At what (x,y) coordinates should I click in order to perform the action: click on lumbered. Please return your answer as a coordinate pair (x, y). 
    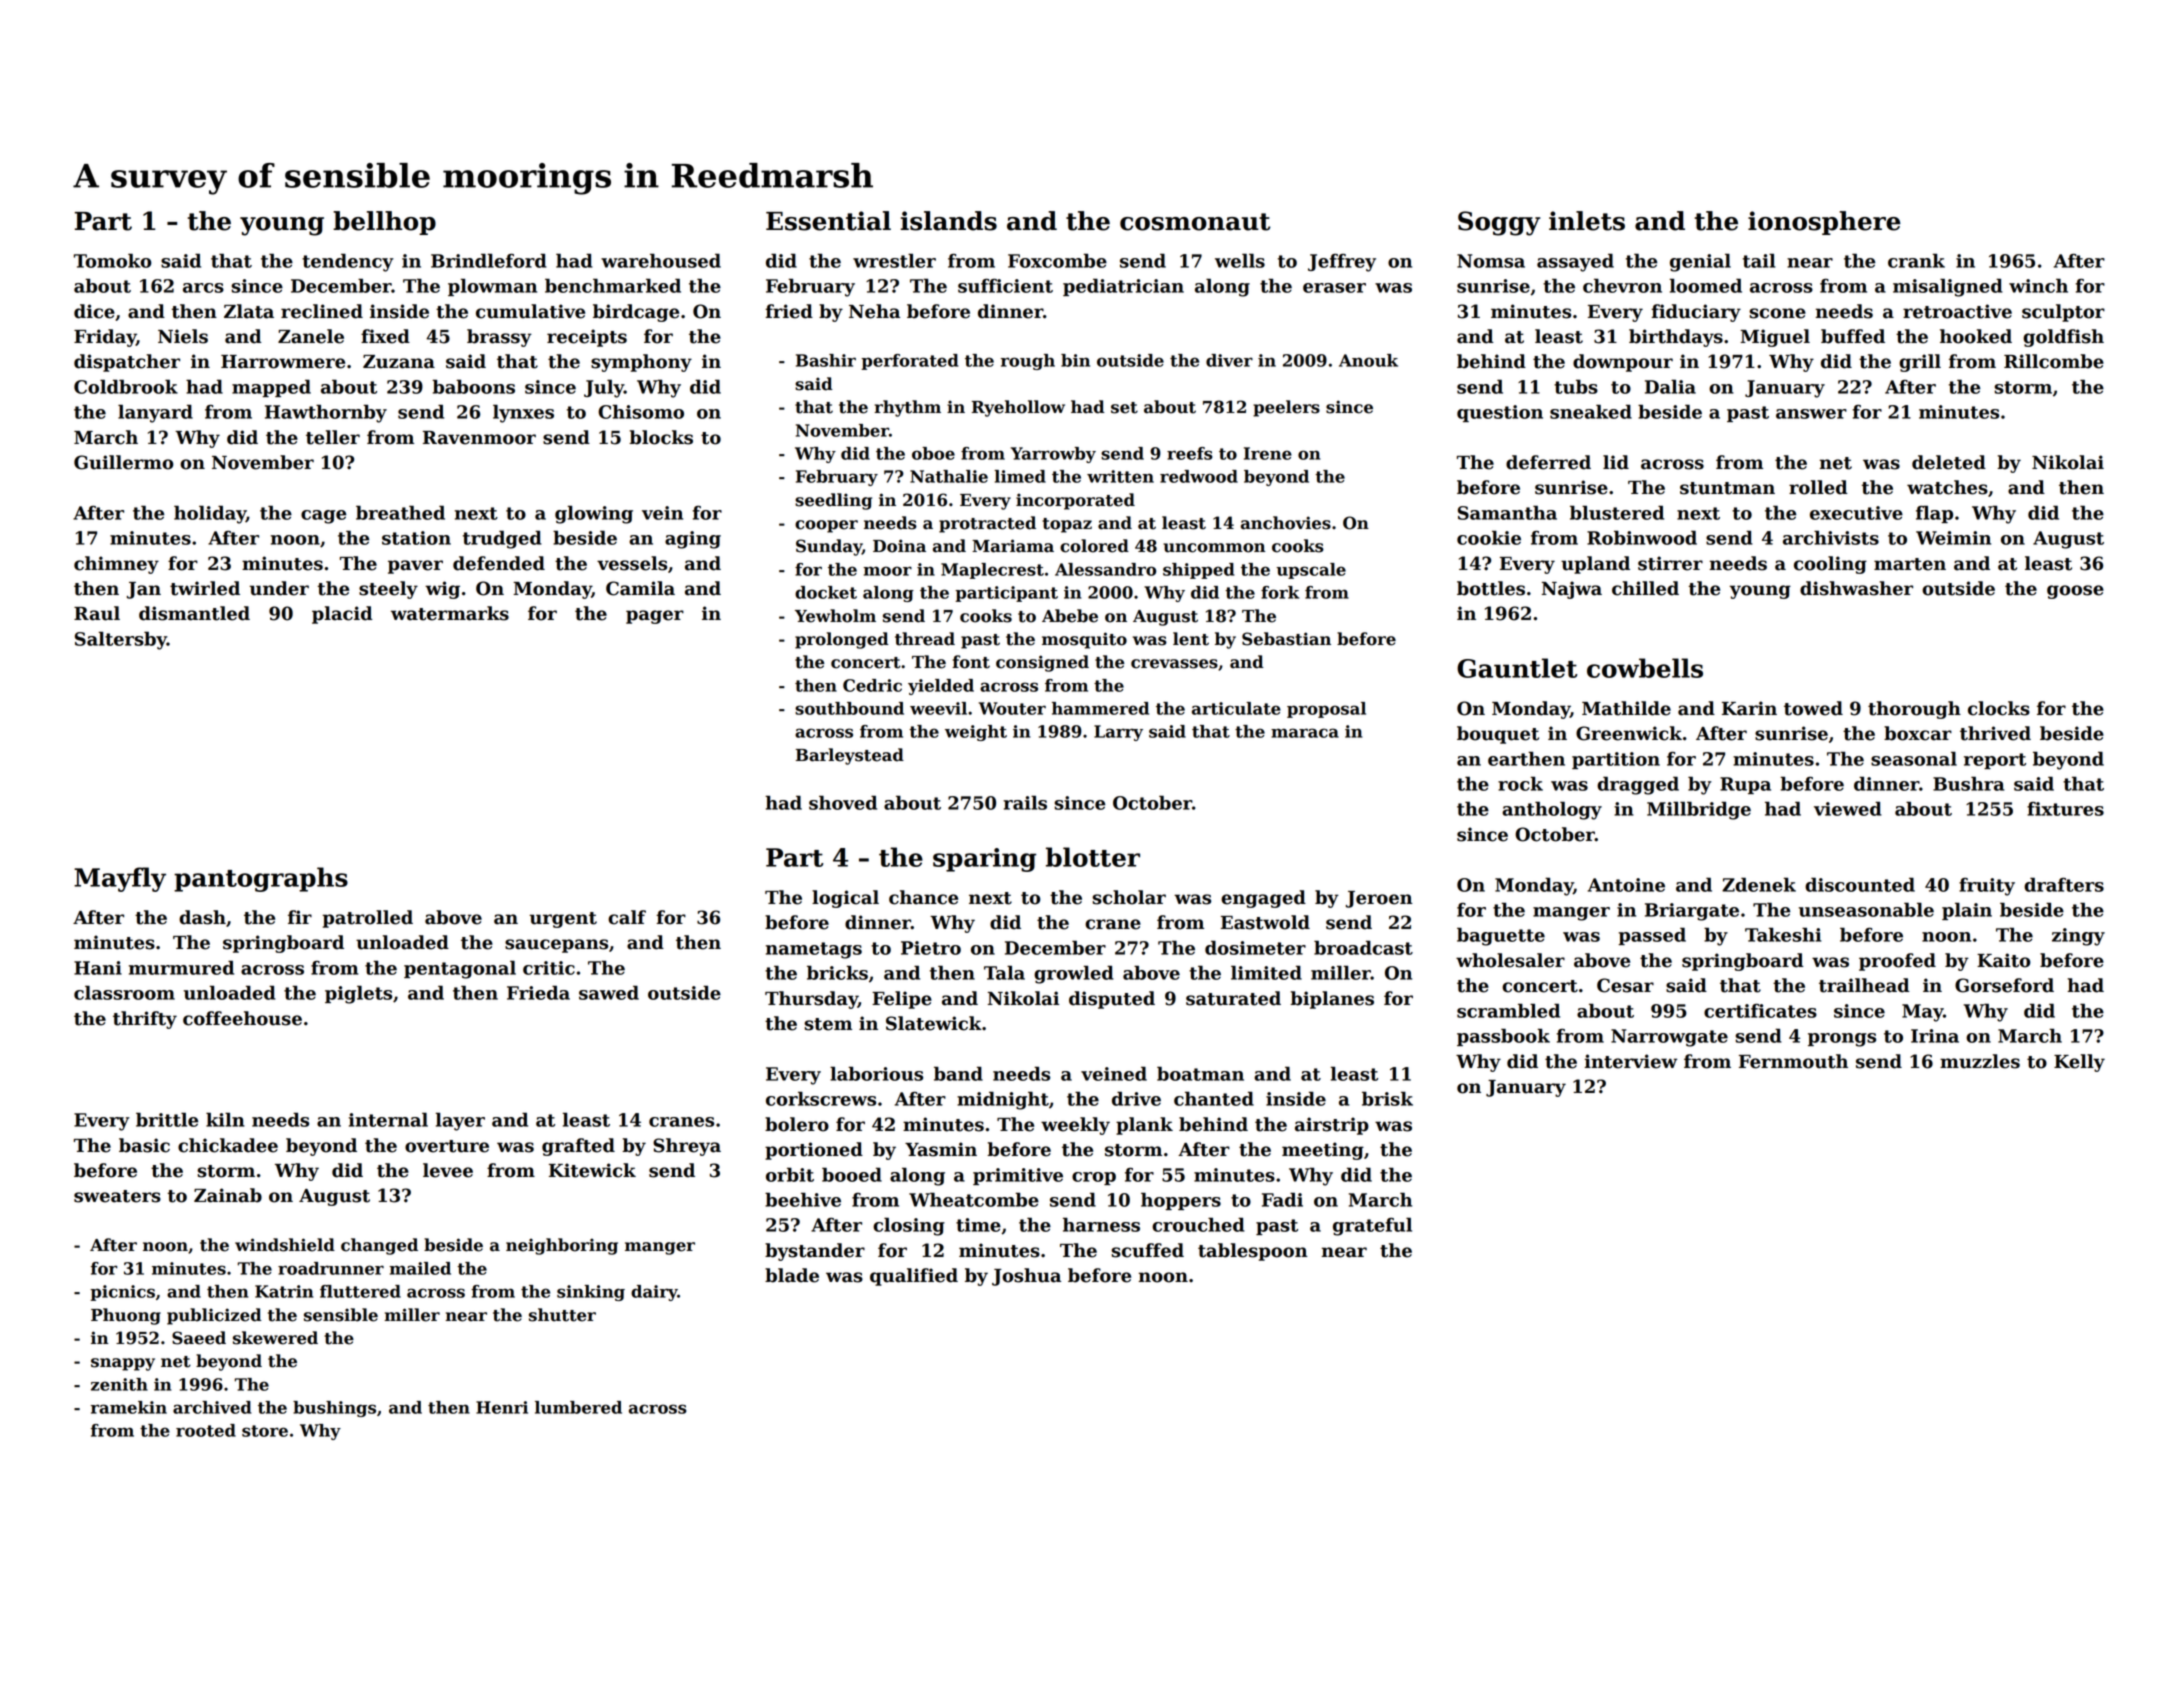
    Looking at the image, I should click on (578, 1407).
